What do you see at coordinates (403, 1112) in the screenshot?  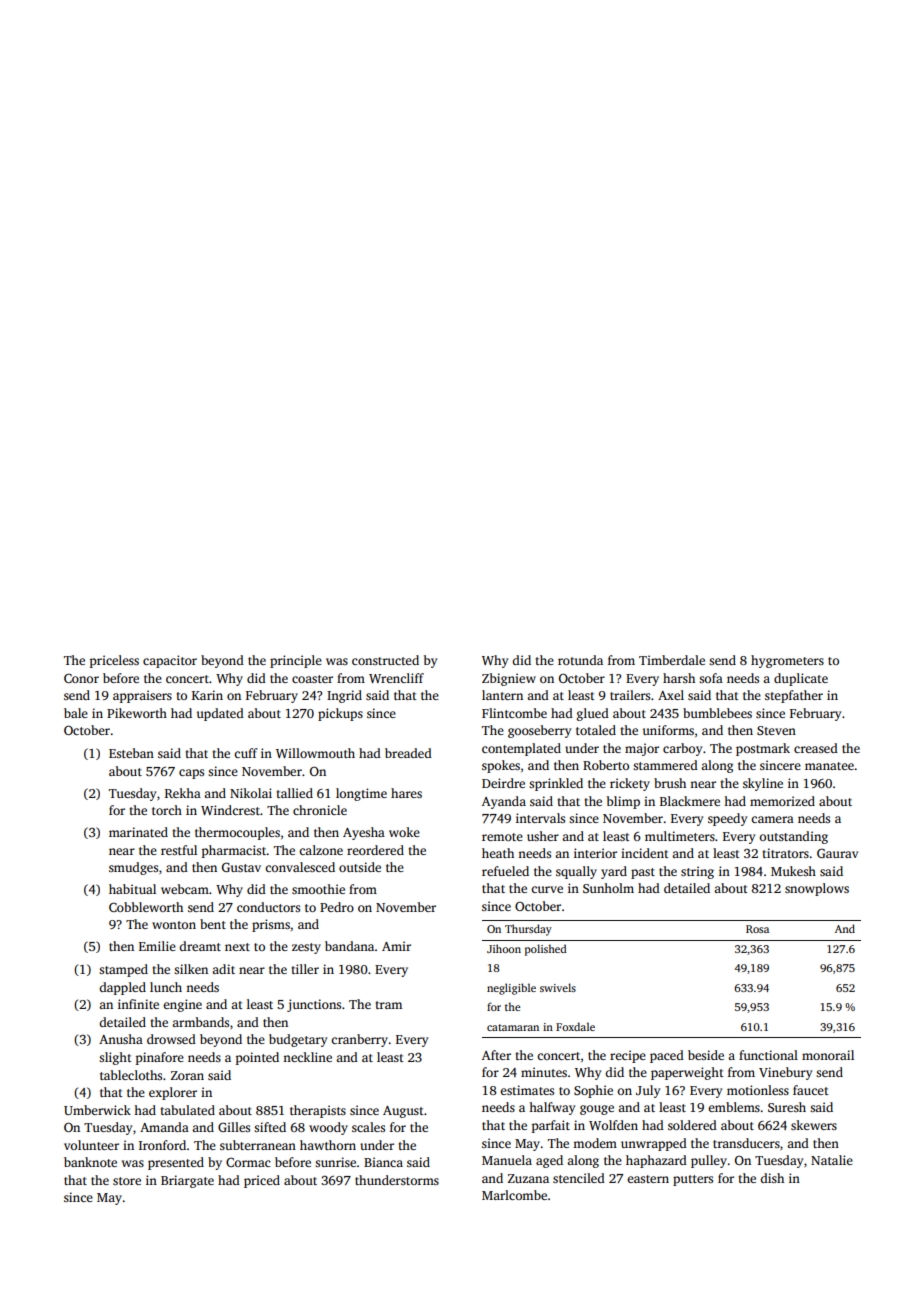 I see `August` at bounding box center [403, 1112].
